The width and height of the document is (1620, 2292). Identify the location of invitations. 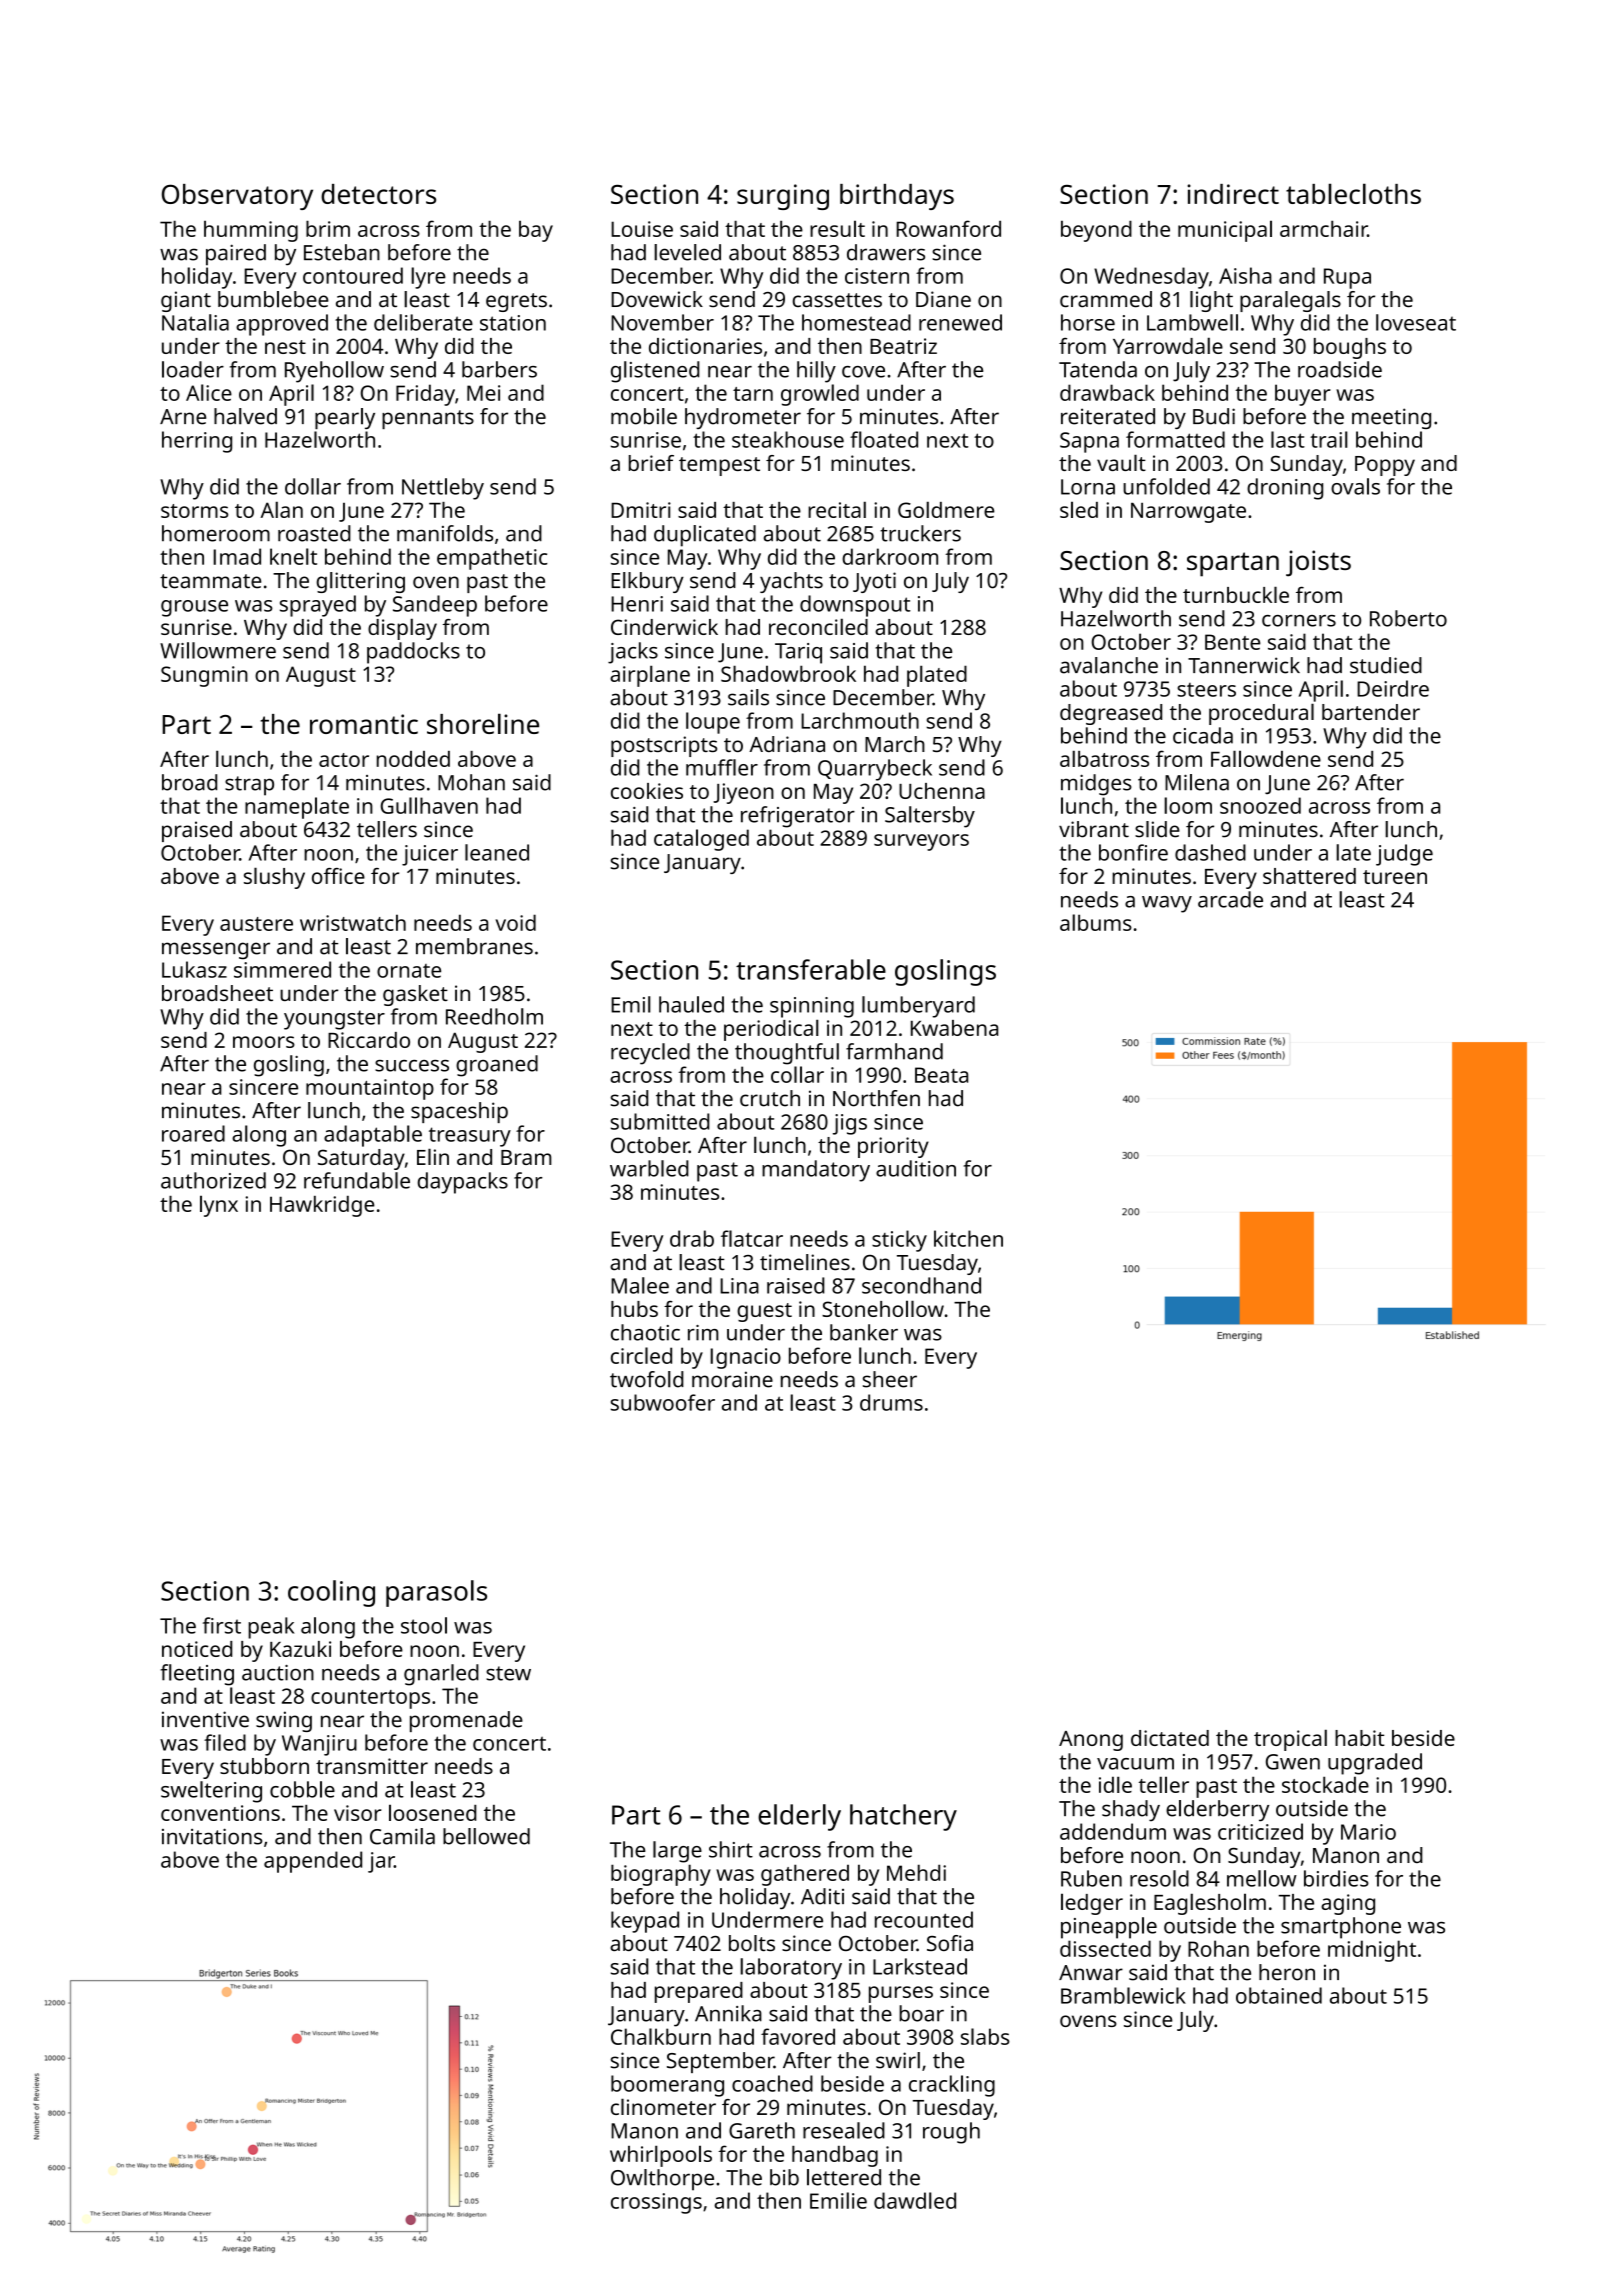
(212, 1836).
